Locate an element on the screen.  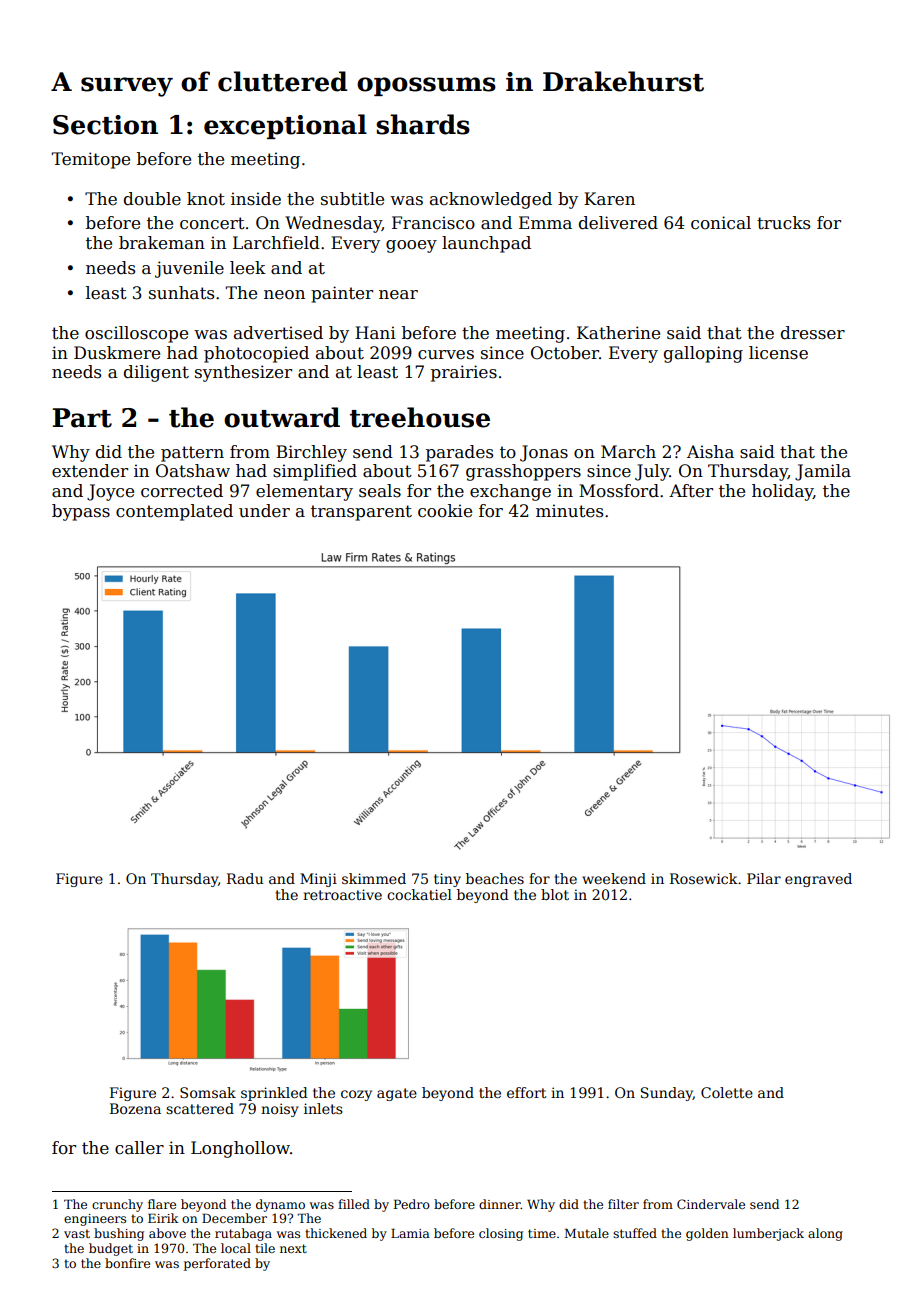
next is located at coordinates (293, 1248).
